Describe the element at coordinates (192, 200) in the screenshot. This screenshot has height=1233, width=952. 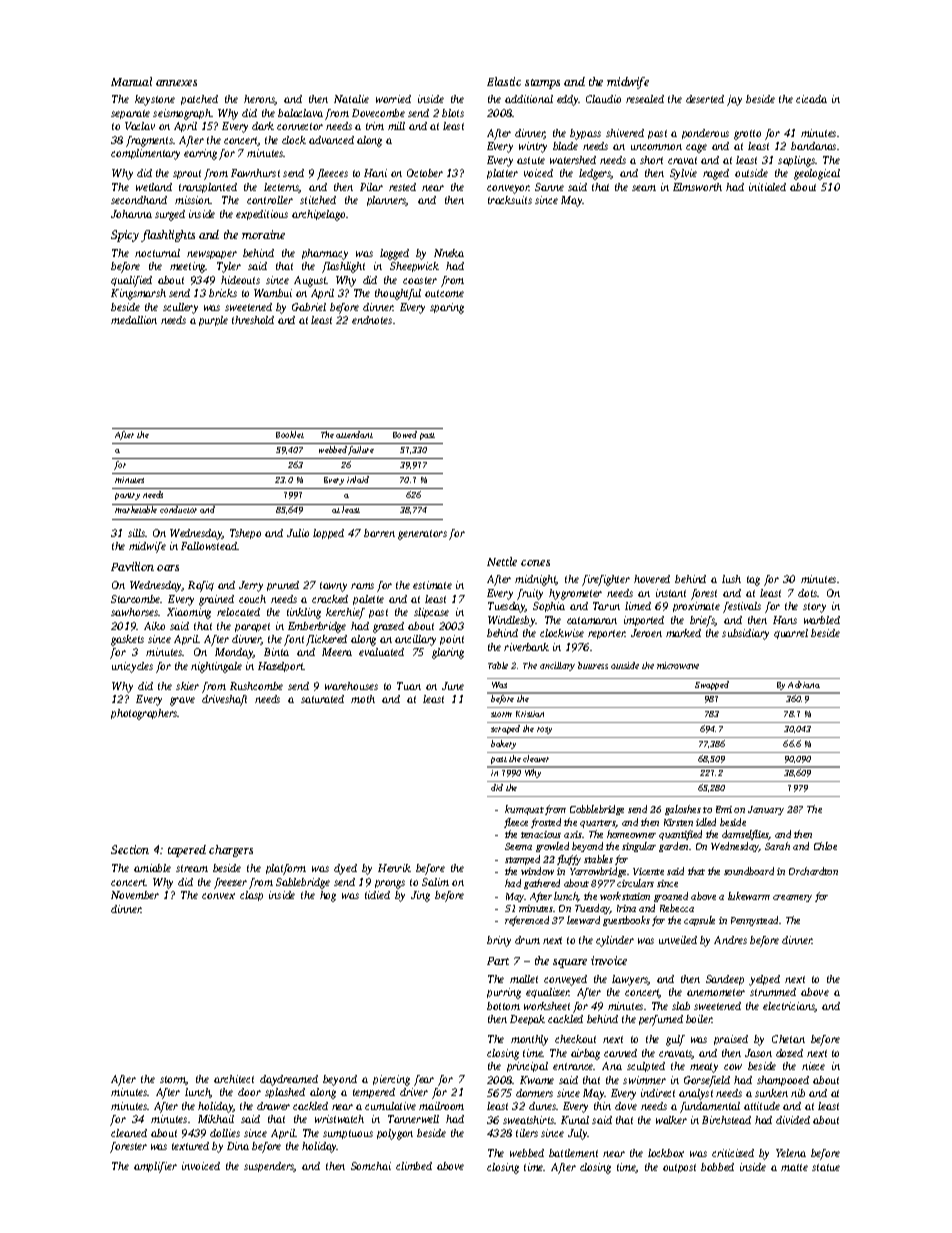
I see `mission` at that location.
